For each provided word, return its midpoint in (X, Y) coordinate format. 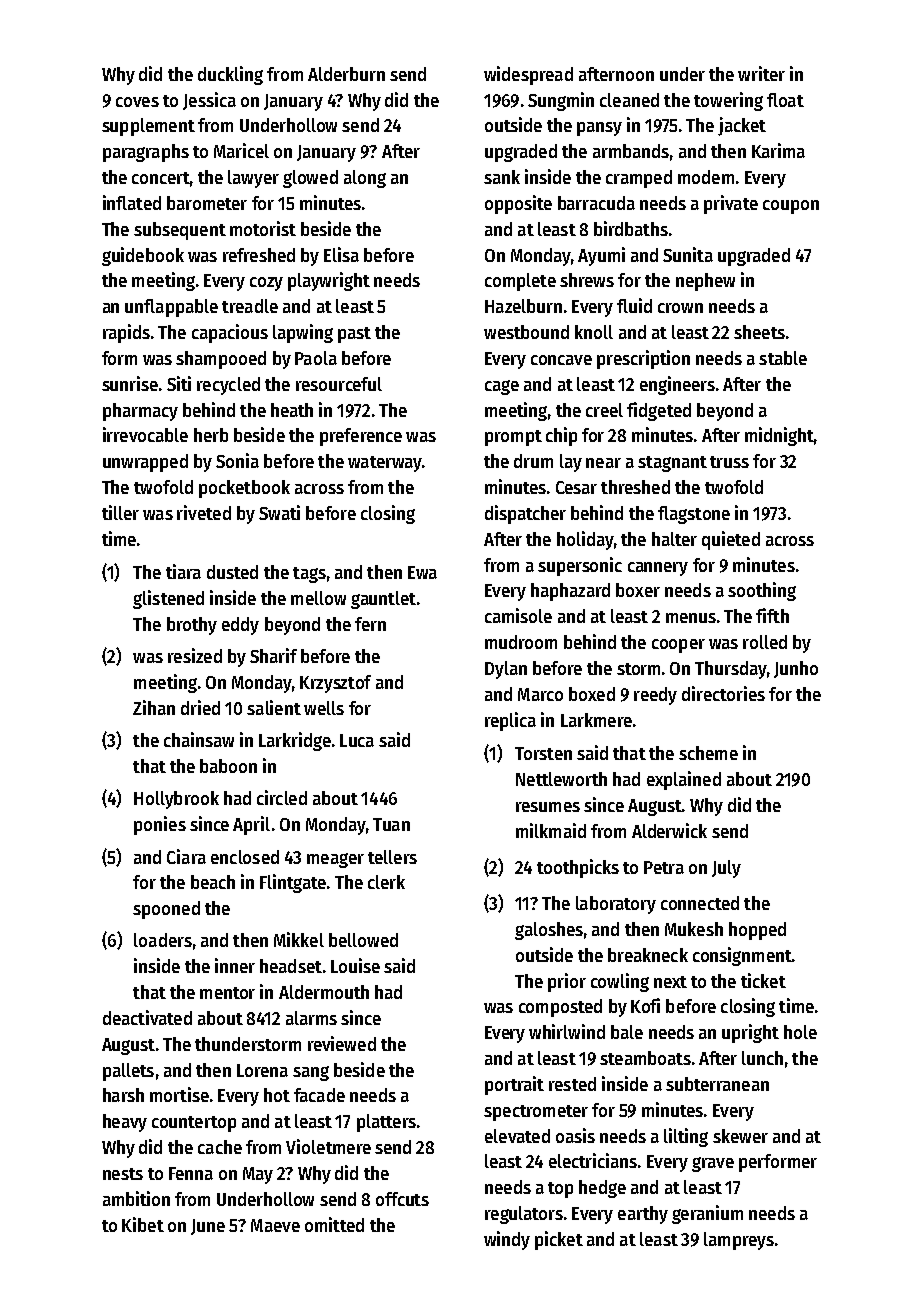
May (258, 1175)
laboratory (616, 905)
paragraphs (146, 153)
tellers (392, 857)
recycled (228, 386)
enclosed (245, 857)
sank (502, 177)
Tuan (391, 824)
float (785, 100)
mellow (318, 598)
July (726, 869)
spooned (166, 910)
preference (361, 437)
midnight (779, 436)
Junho (796, 669)
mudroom (521, 642)
